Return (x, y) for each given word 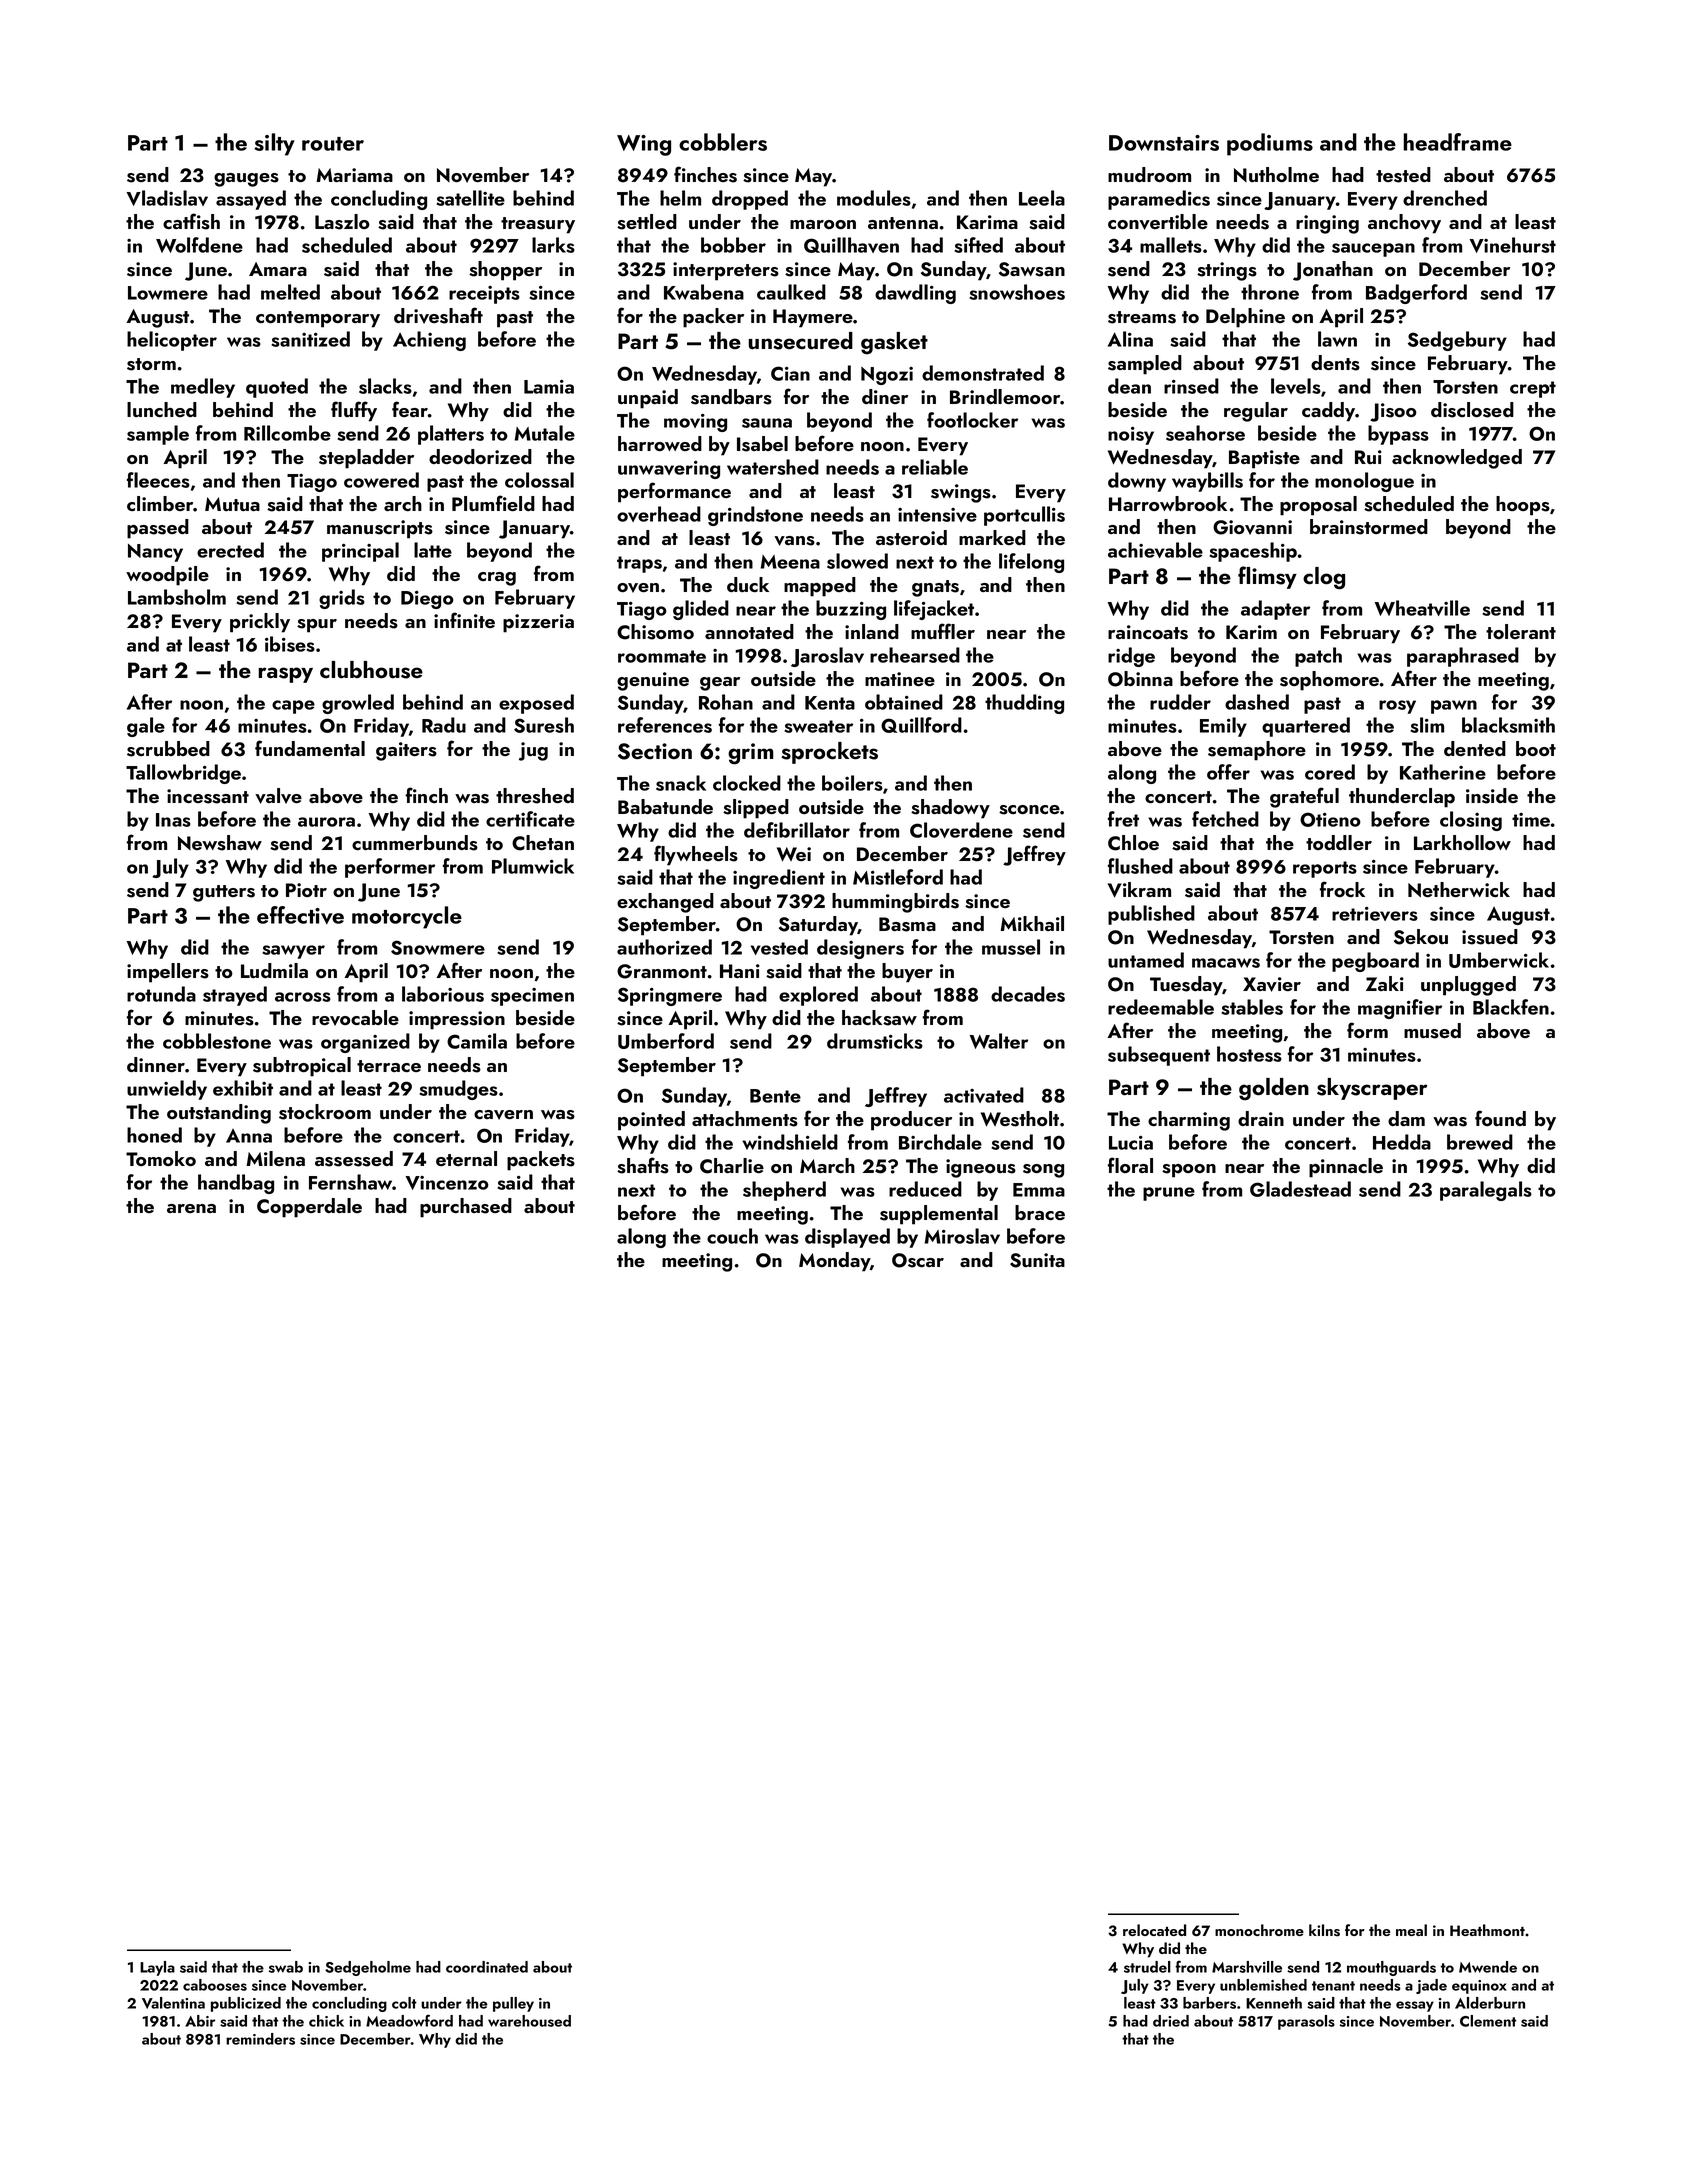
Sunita (1037, 1260)
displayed (847, 1238)
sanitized (310, 339)
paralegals (1486, 1191)
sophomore (1329, 681)
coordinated (487, 1967)
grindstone (755, 516)
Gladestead (1300, 1189)
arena (191, 1208)
